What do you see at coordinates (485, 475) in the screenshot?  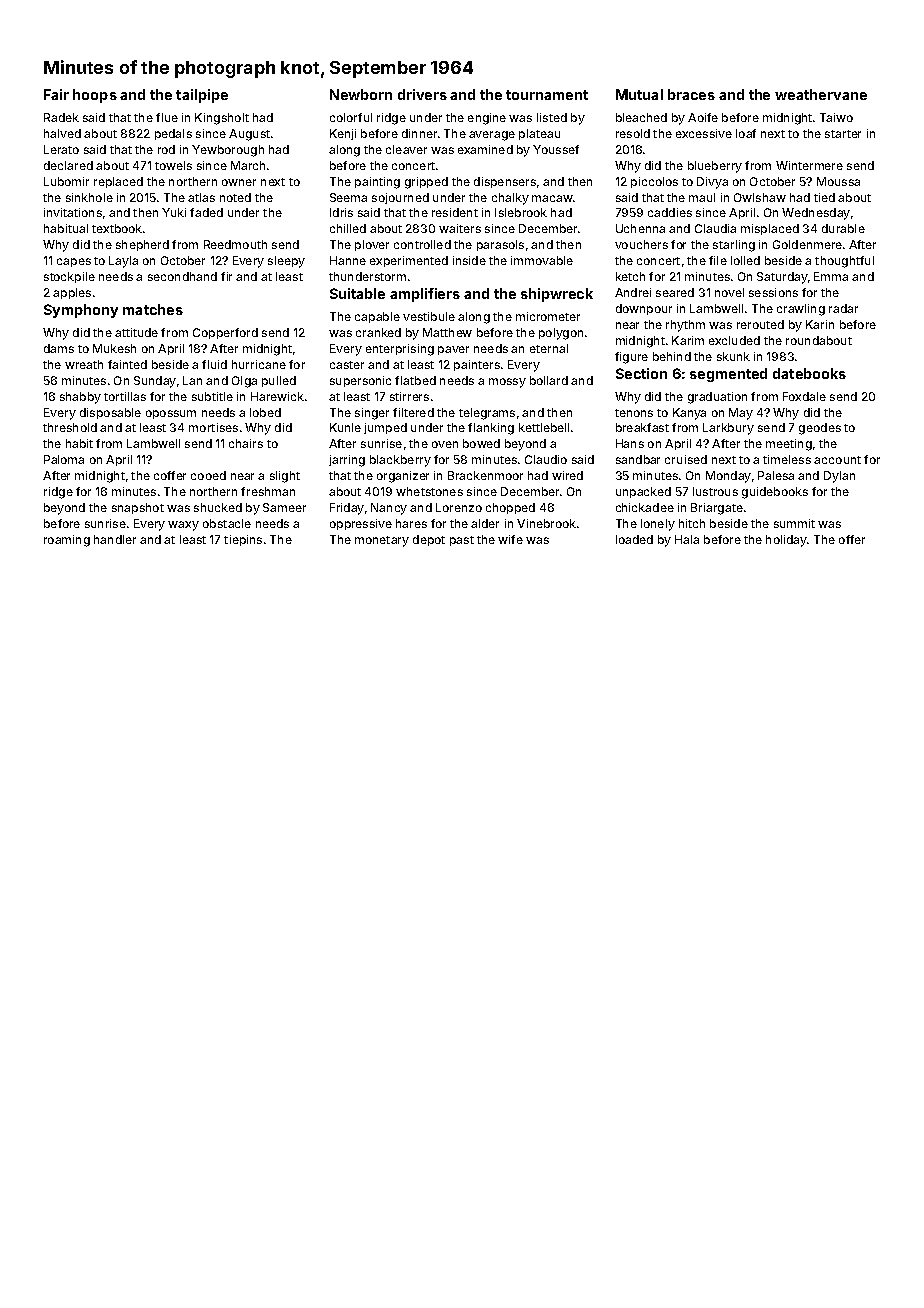 I see `Brackenmoor` at bounding box center [485, 475].
